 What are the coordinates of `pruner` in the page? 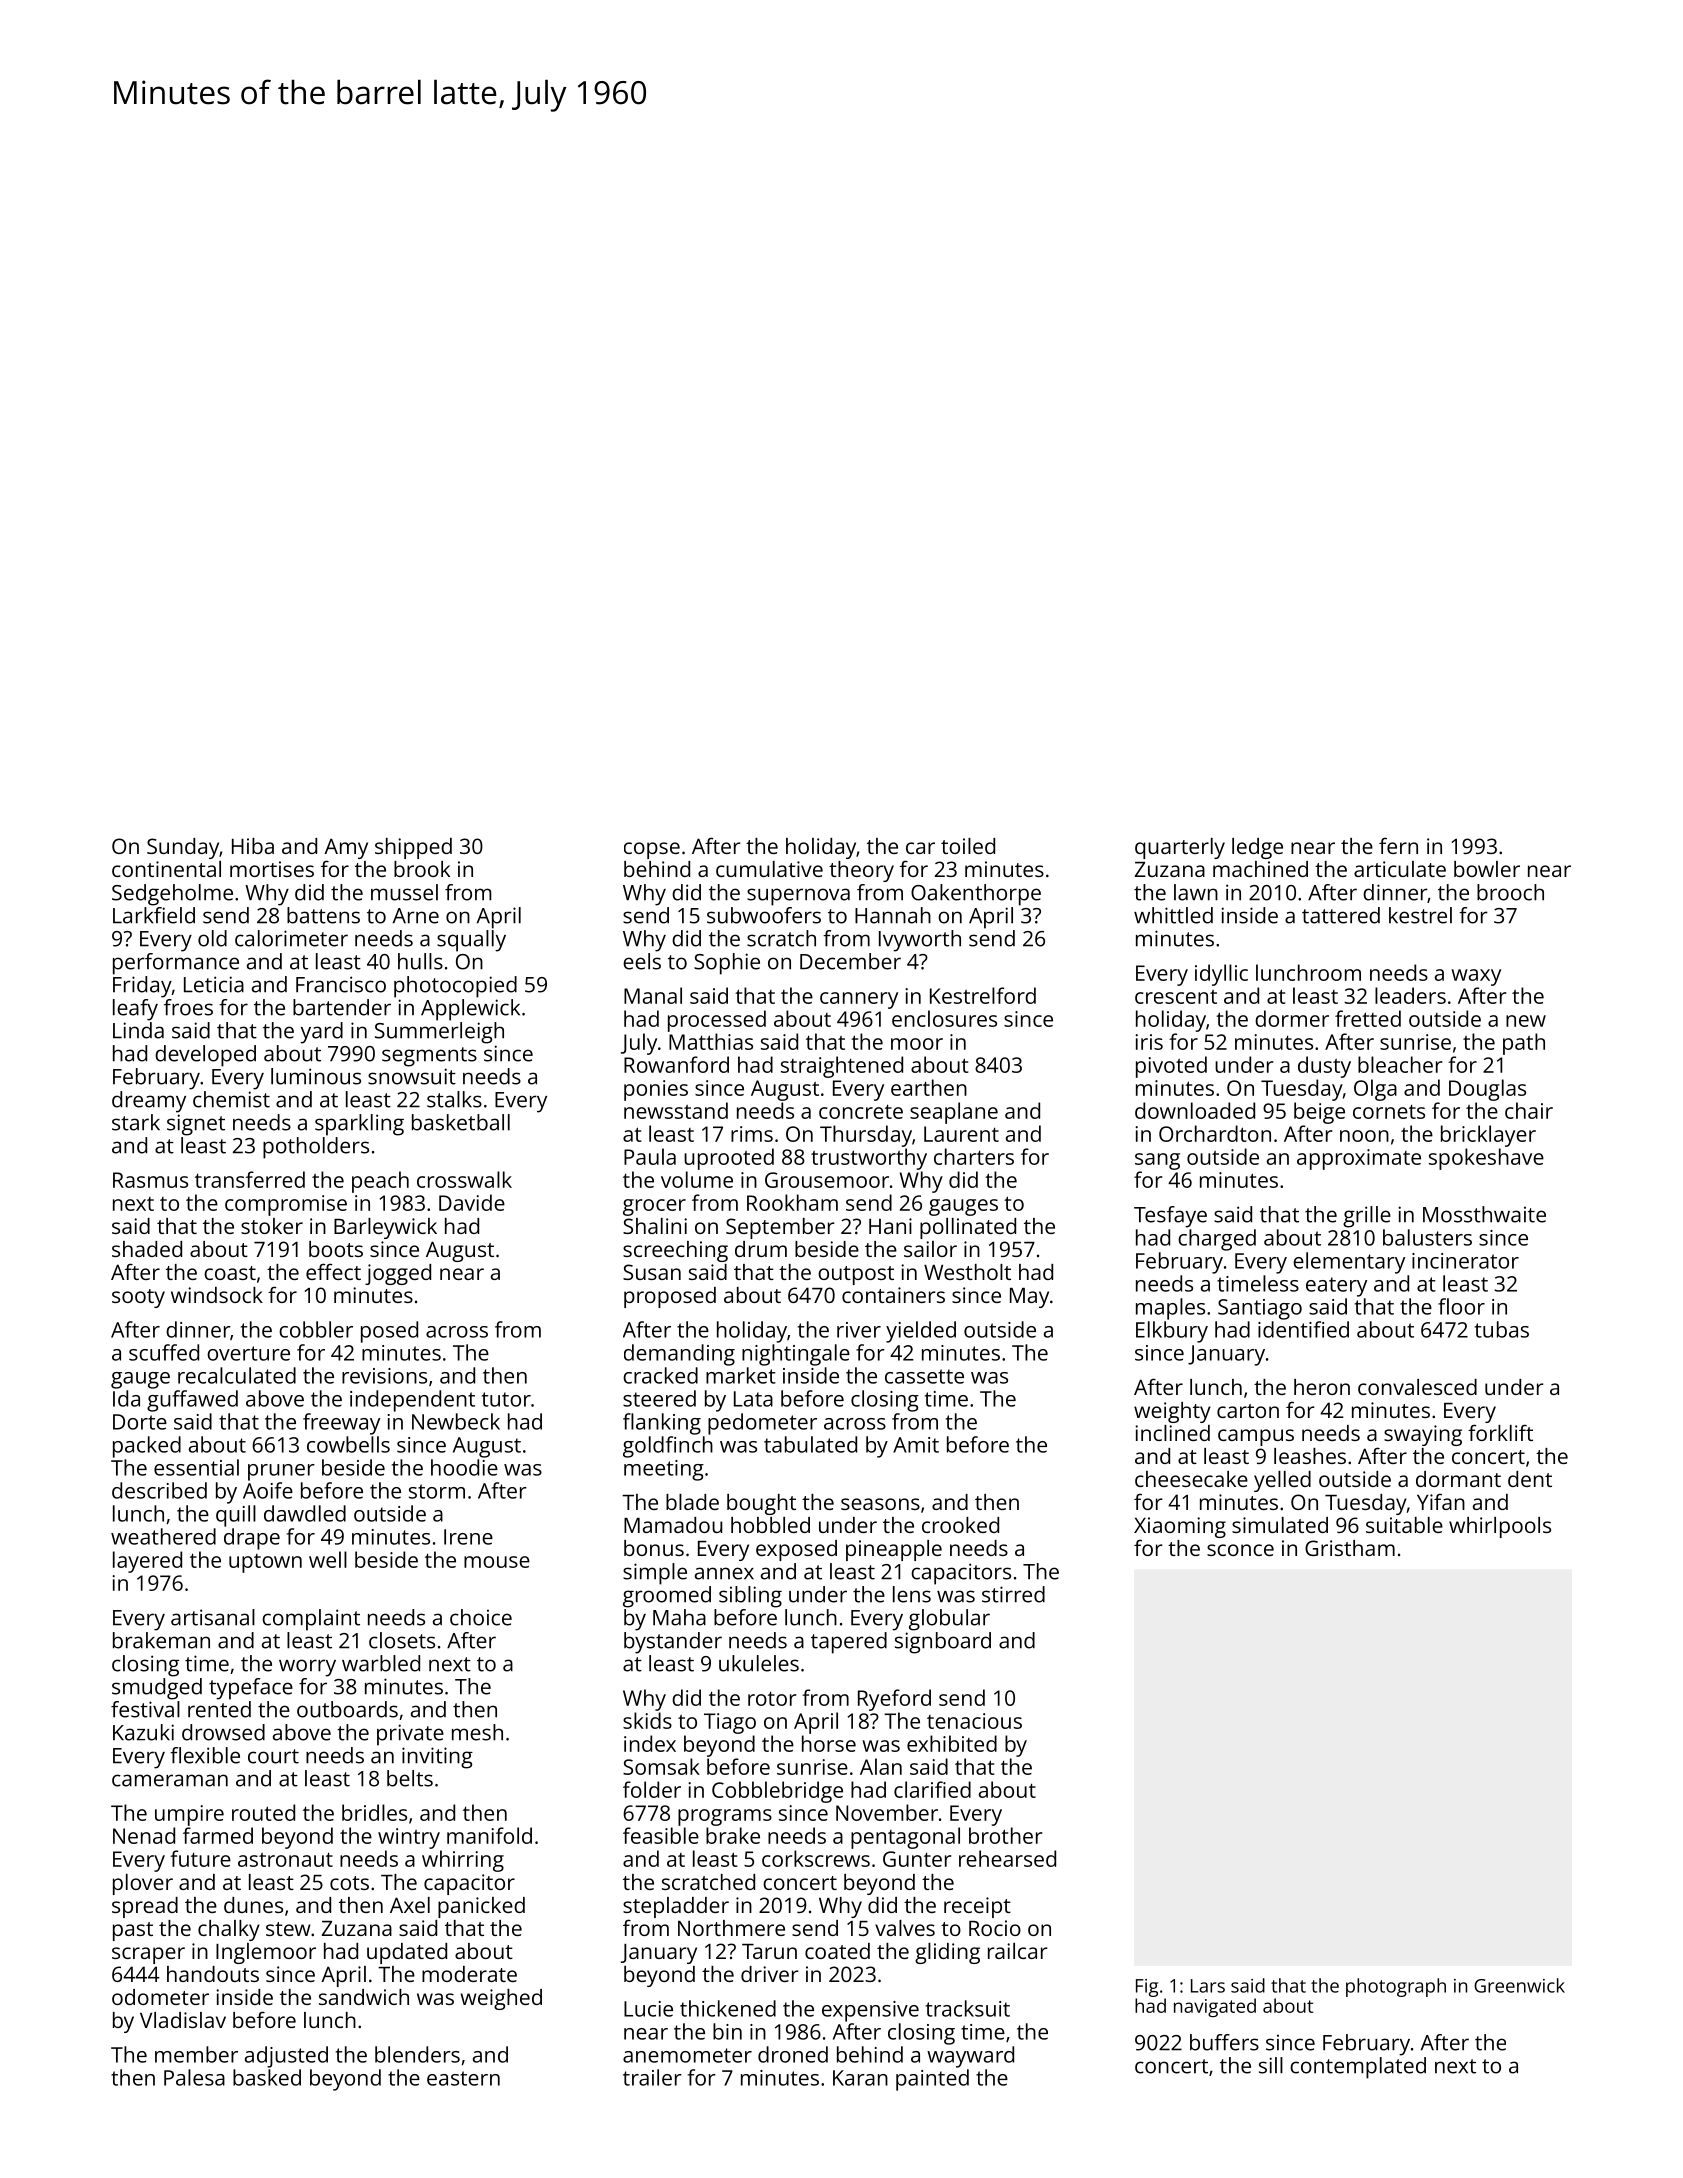 It's located at (281, 1472).
